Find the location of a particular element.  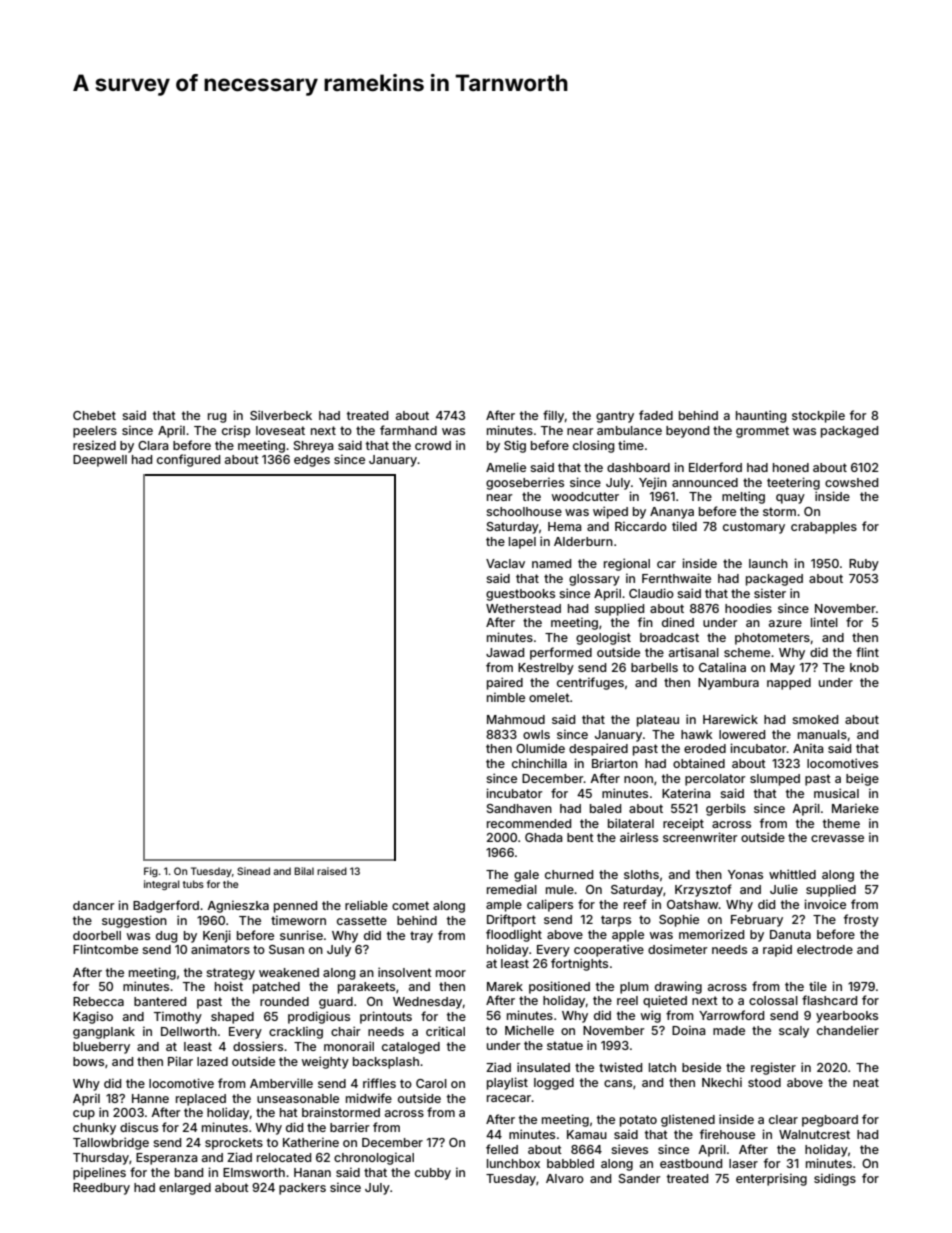

Alvaro is located at coordinates (565, 1178).
